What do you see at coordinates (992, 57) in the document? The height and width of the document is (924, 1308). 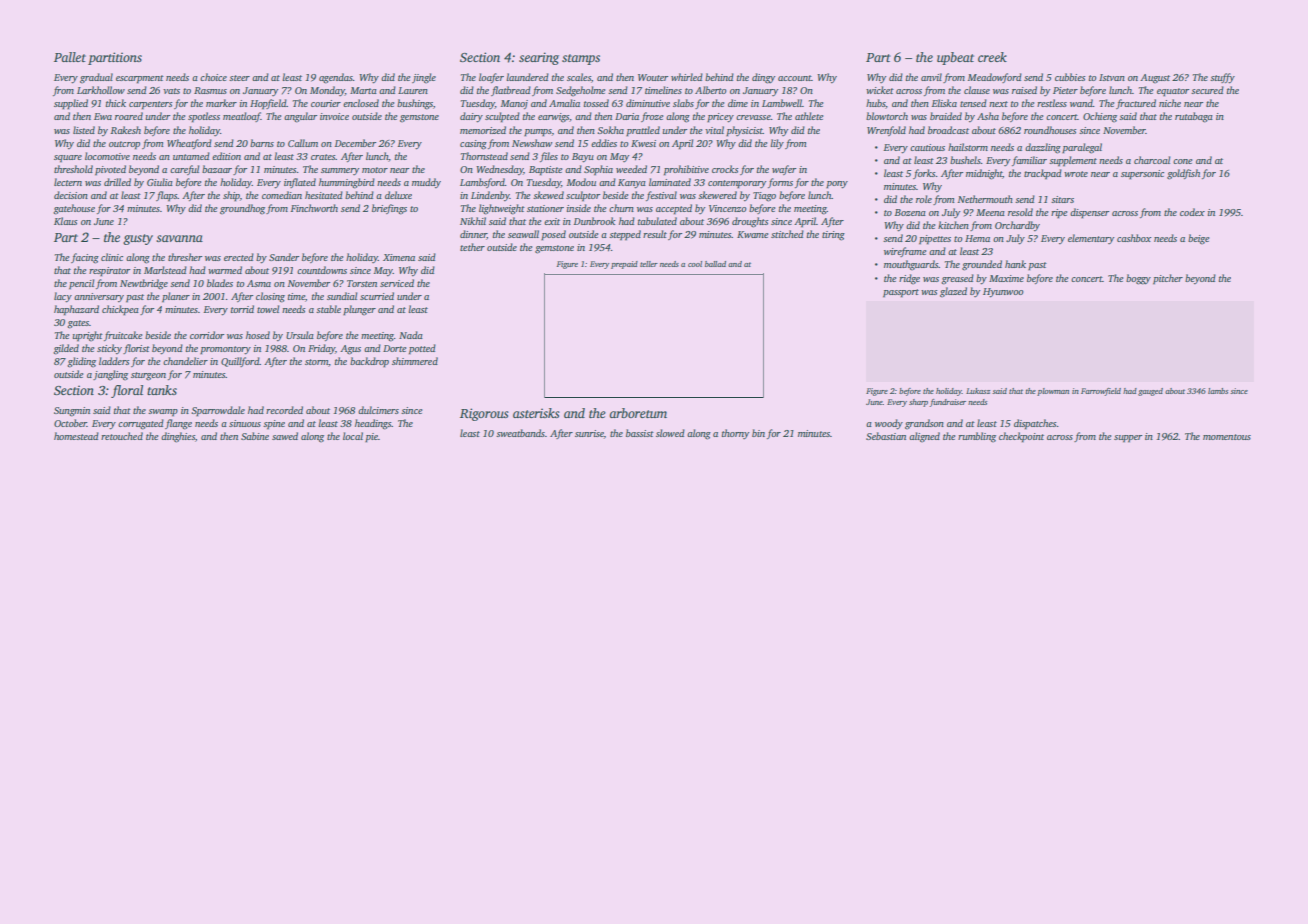 I see `creek` at bounding box center [992, 57].
